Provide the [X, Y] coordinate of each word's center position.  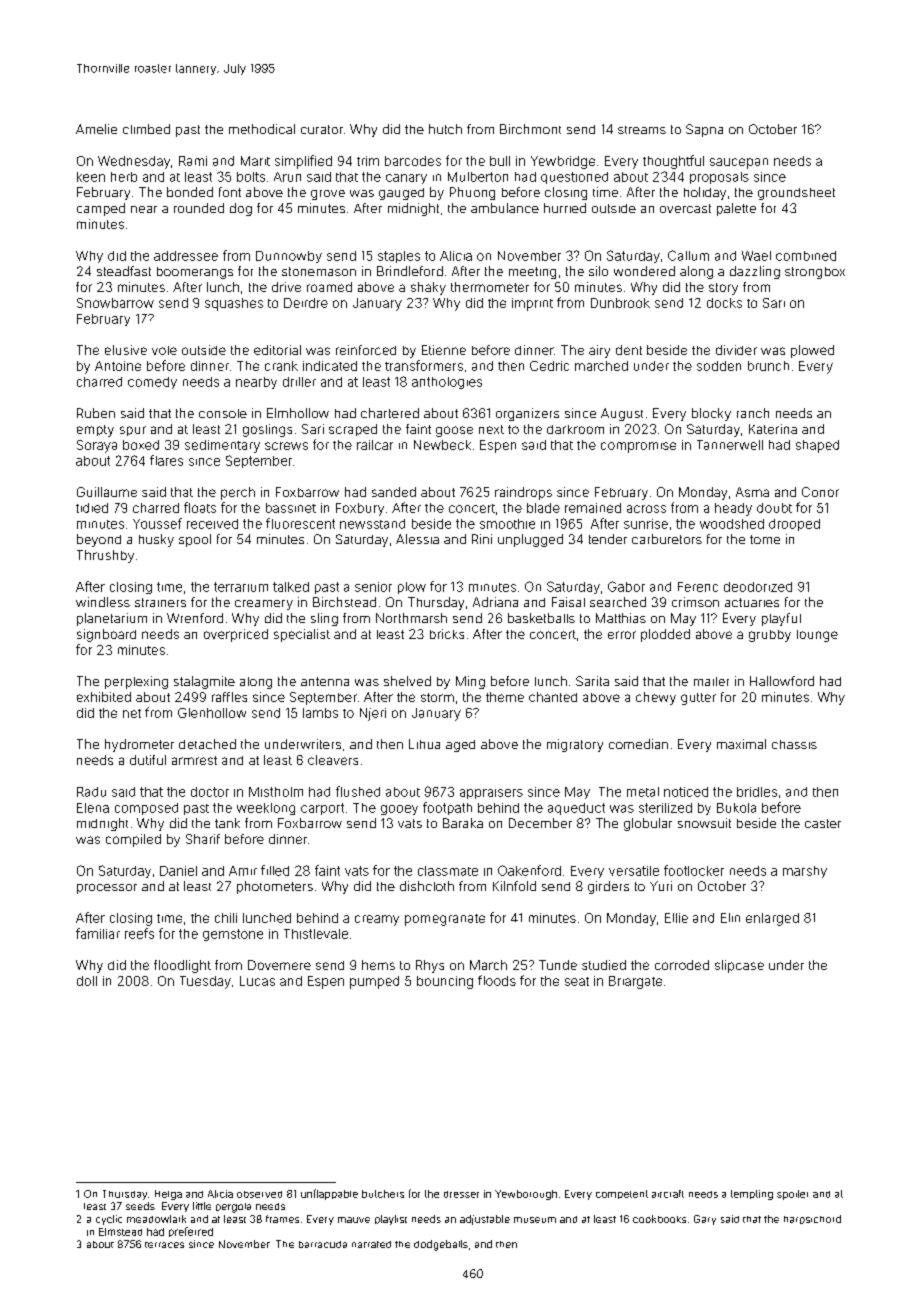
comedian [638, 744]
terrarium [241, 587]
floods [497, 980]
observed [259, 1194]
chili [226, 918]
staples [399, 257]
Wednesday [134, 162]
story [723, 289]
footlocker [694, 870]
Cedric [549, 366]
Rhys [430, 966]
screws [286, 446]
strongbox [815, 273]
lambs [320, 713]
